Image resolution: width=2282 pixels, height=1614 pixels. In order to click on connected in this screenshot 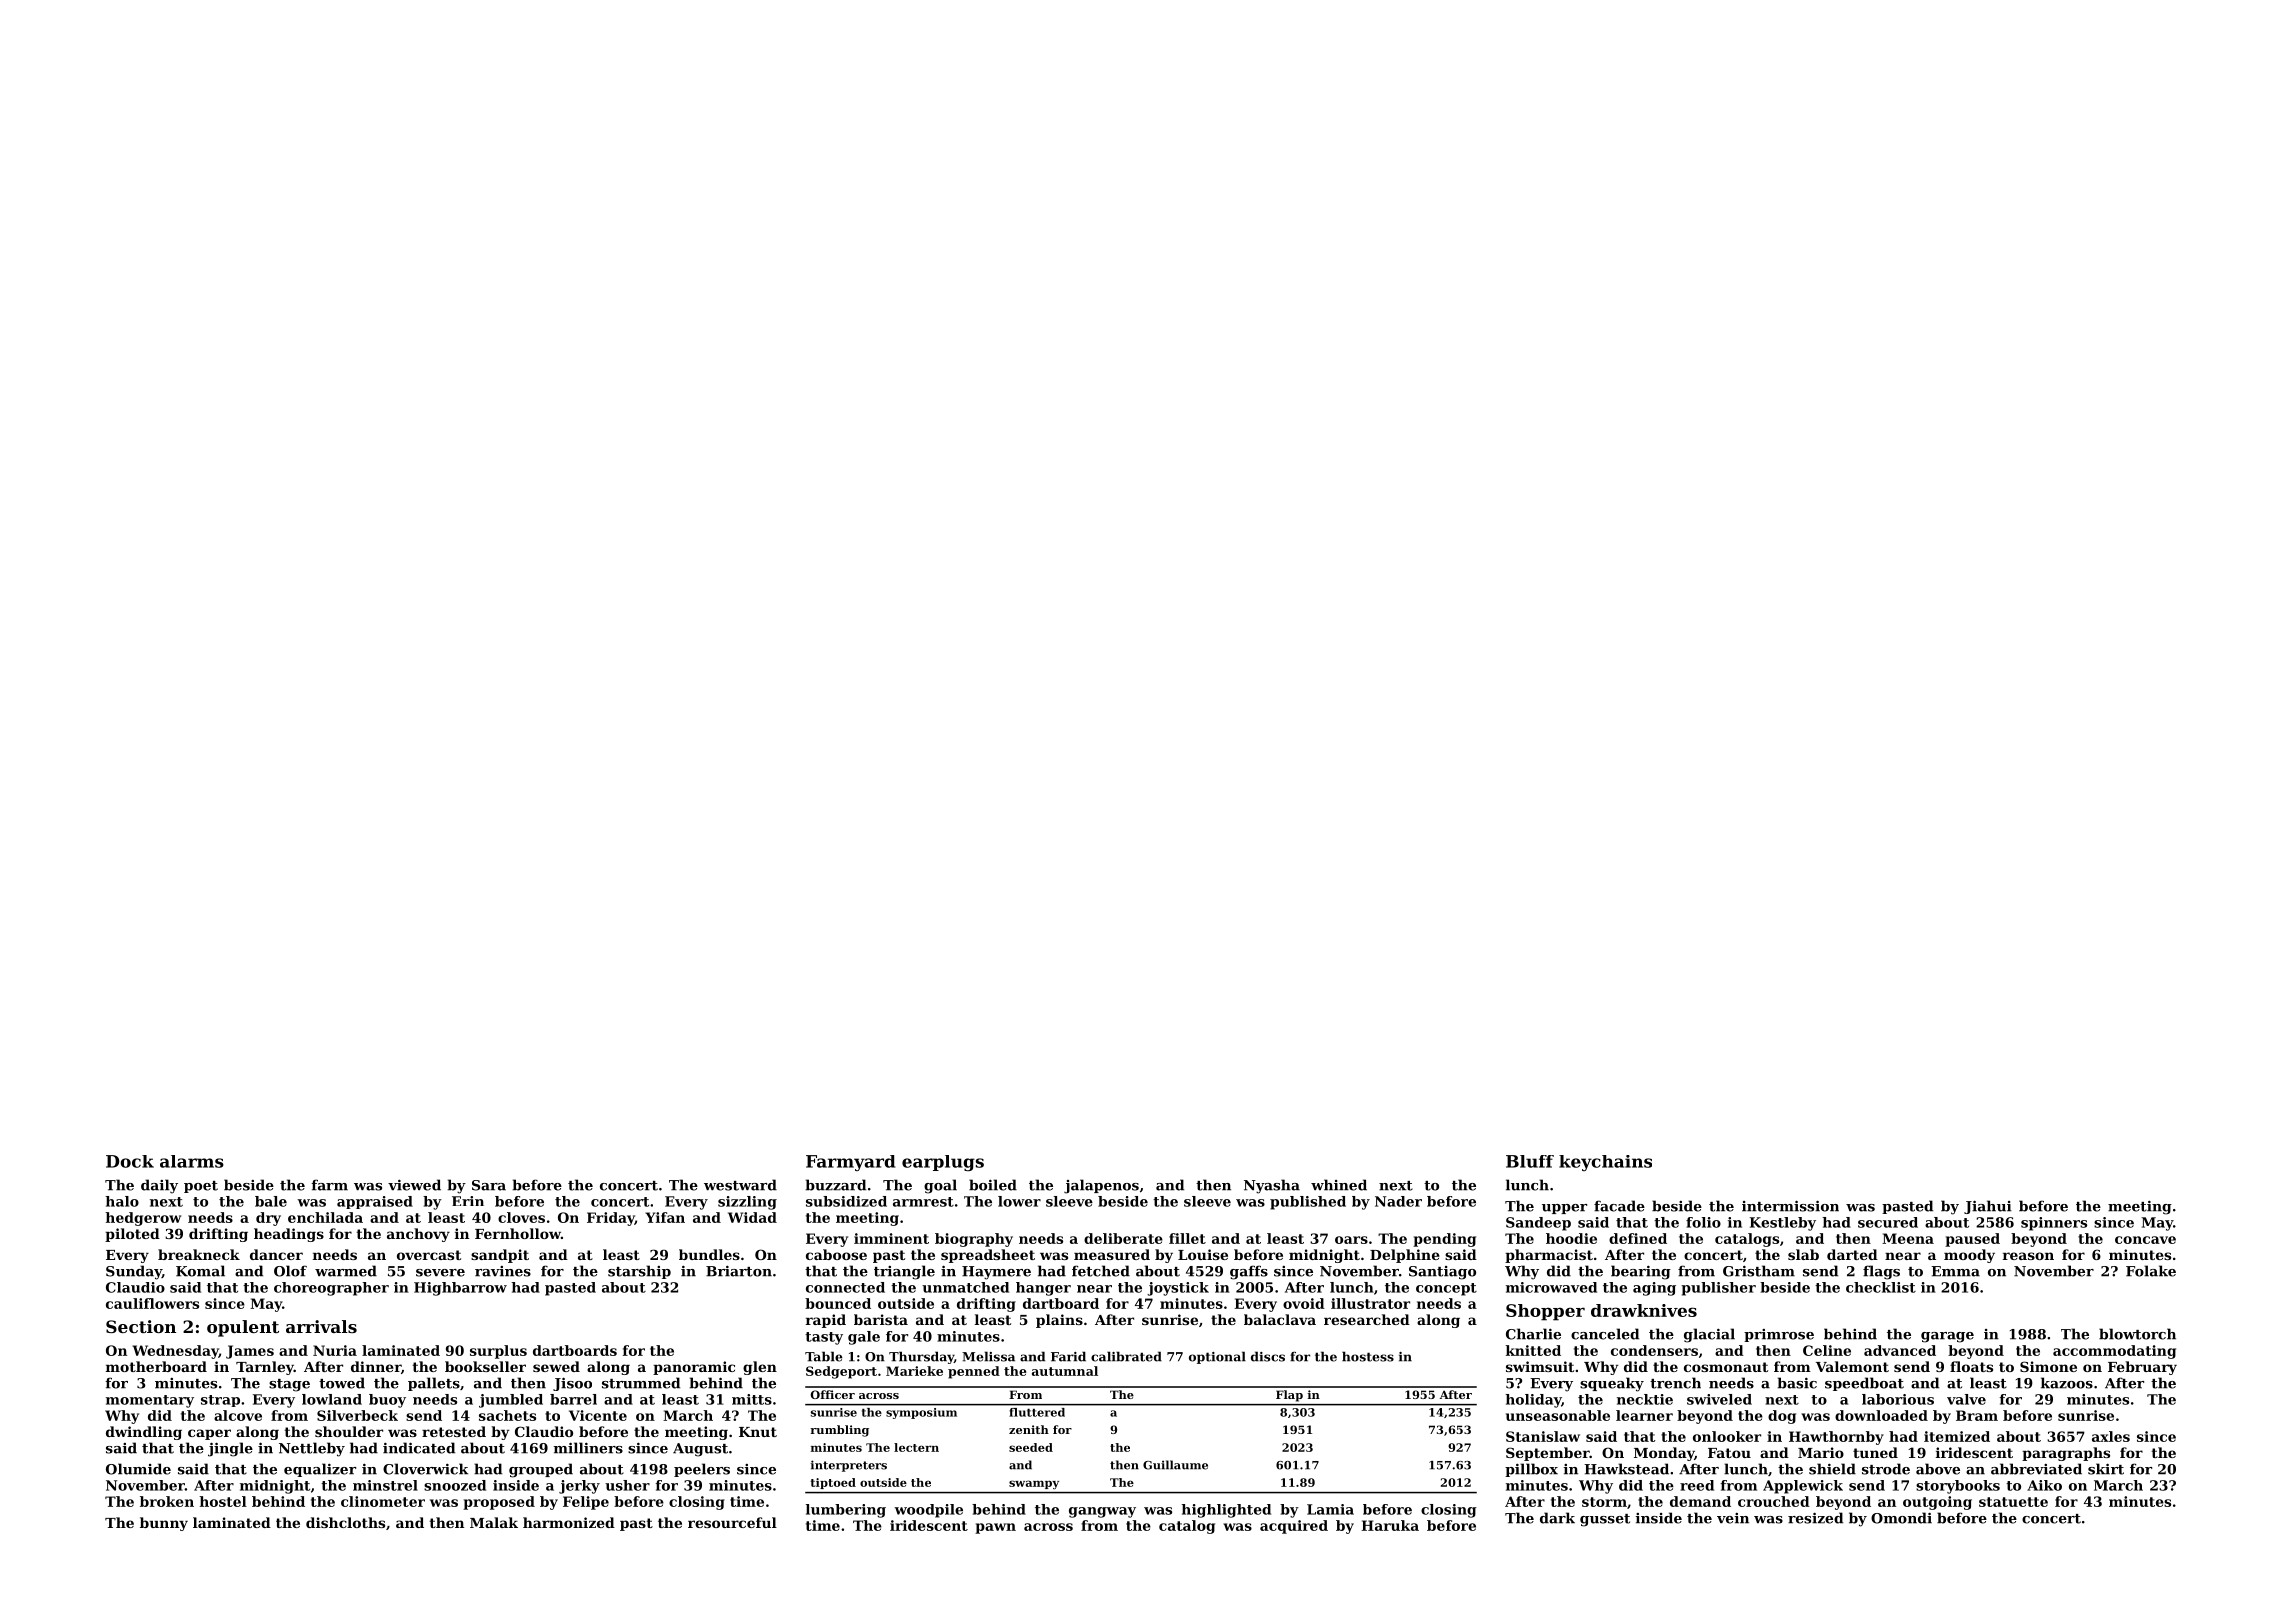, I will do `click(845, 1287)`.
